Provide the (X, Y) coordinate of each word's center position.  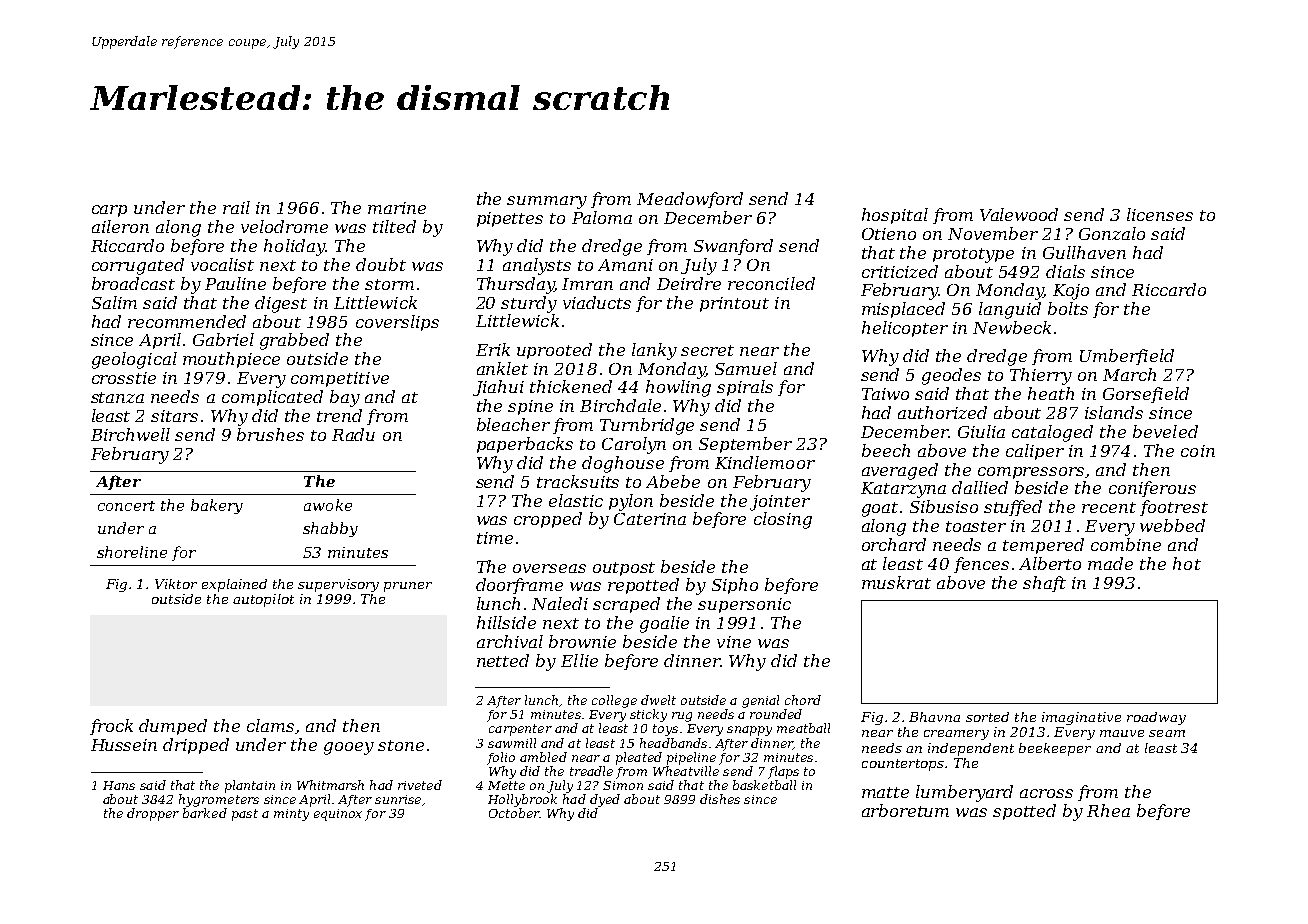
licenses (1160, 214)
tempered (1043, 546)
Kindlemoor (765, 462)
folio (501, 758)
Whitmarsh (330, 785)
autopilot (263, 600)
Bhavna (934, 717)
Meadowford (690, 200)
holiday (294, 247)
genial (760, 701)
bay (345, 398)
